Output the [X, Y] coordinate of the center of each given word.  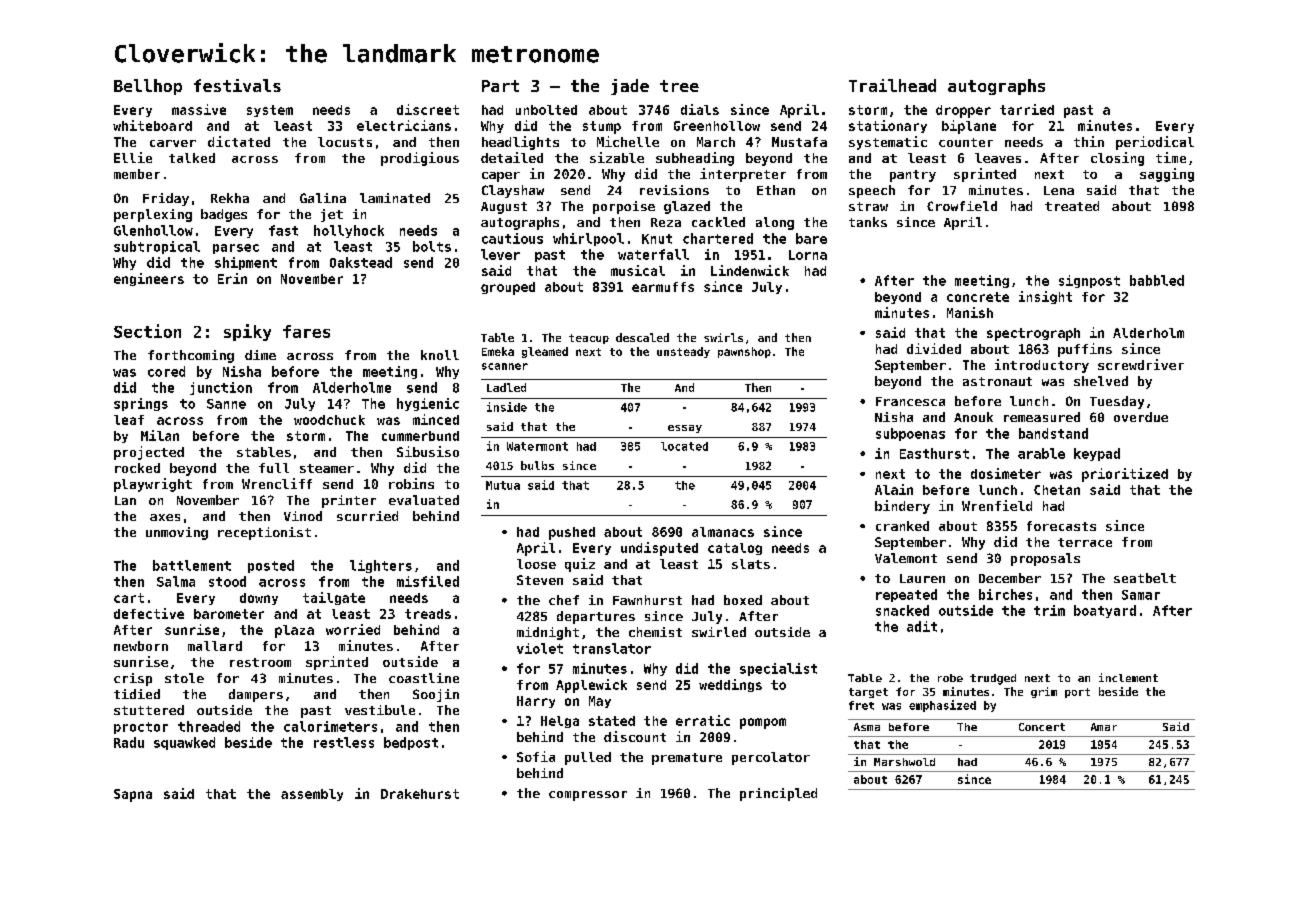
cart [129, 598]
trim [1049, 610]
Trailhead [892, 85]
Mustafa [799, 142]
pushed [572, 533]
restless [344, 742]
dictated [239, 141]
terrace [1085, 542]
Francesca [910, 401]
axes [165, 517]
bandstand [1053, 433]
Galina [323, 198]
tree [679, 86]
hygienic [428, 404]
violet [540, 648]
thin [1089, 141]
